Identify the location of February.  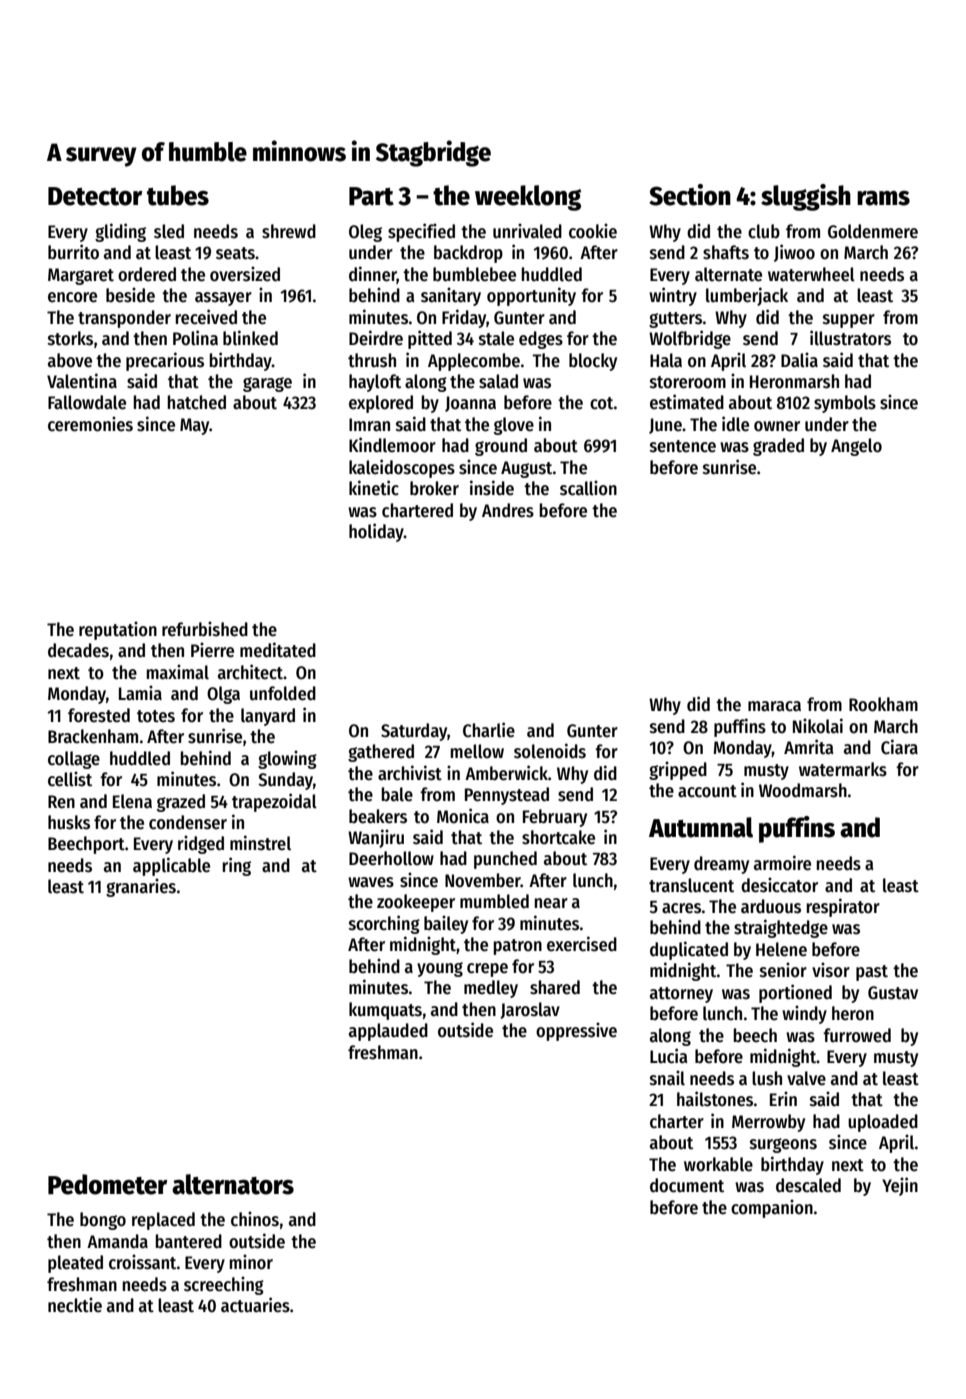
(555, 818).
